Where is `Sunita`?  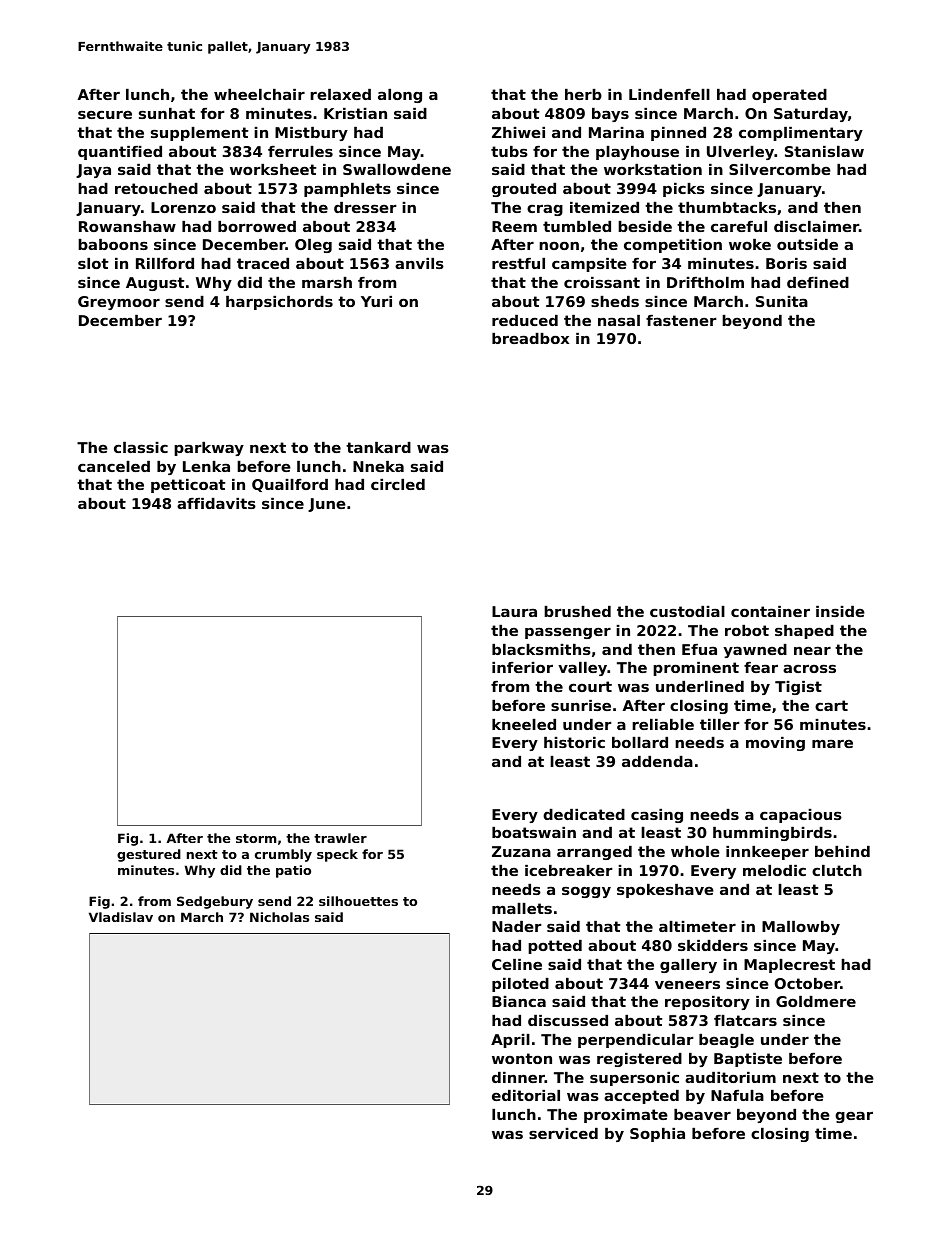
Sunita is located at coordinates (782, 301).
